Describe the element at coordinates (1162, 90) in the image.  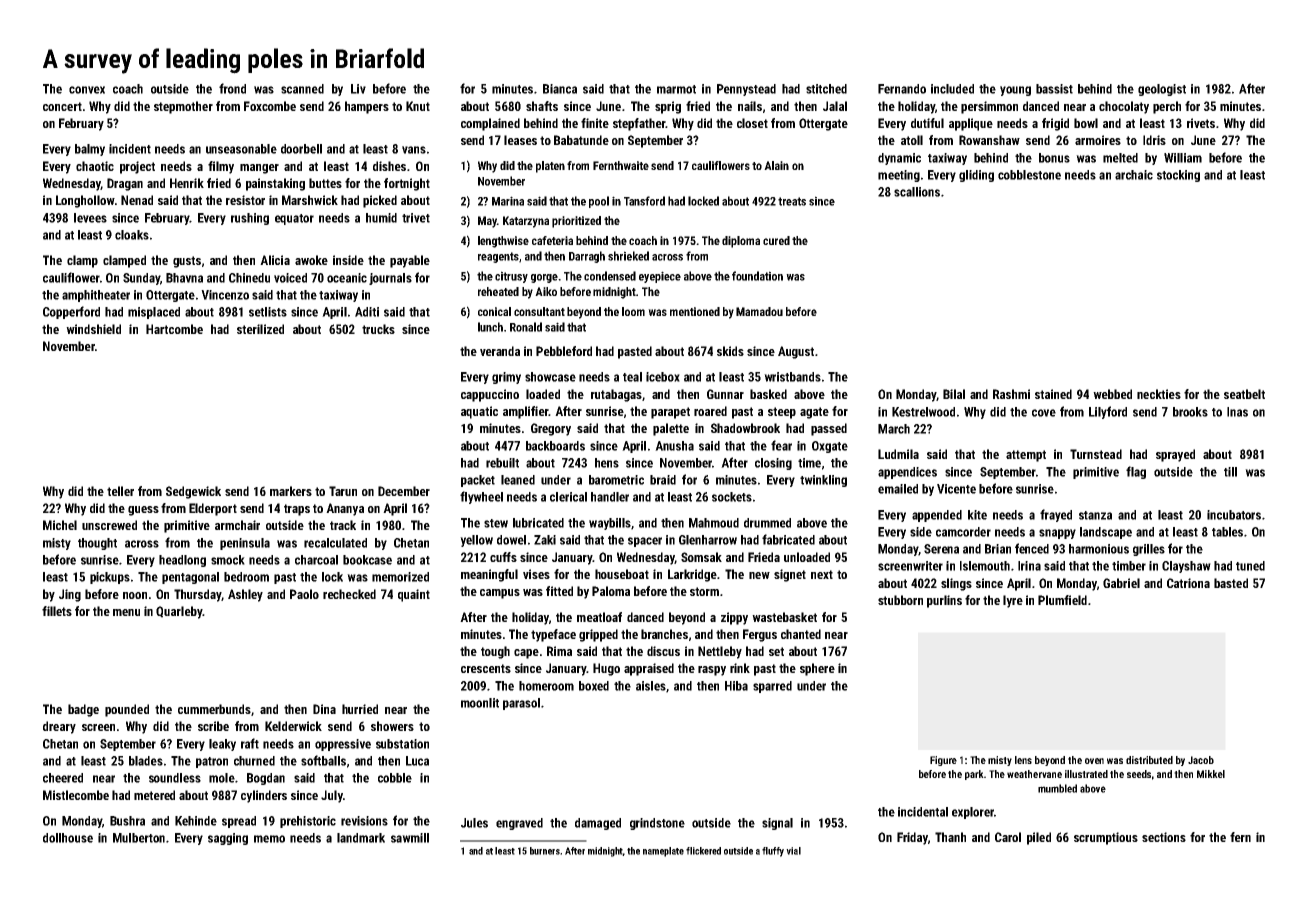
I see `geologist` at that location.
